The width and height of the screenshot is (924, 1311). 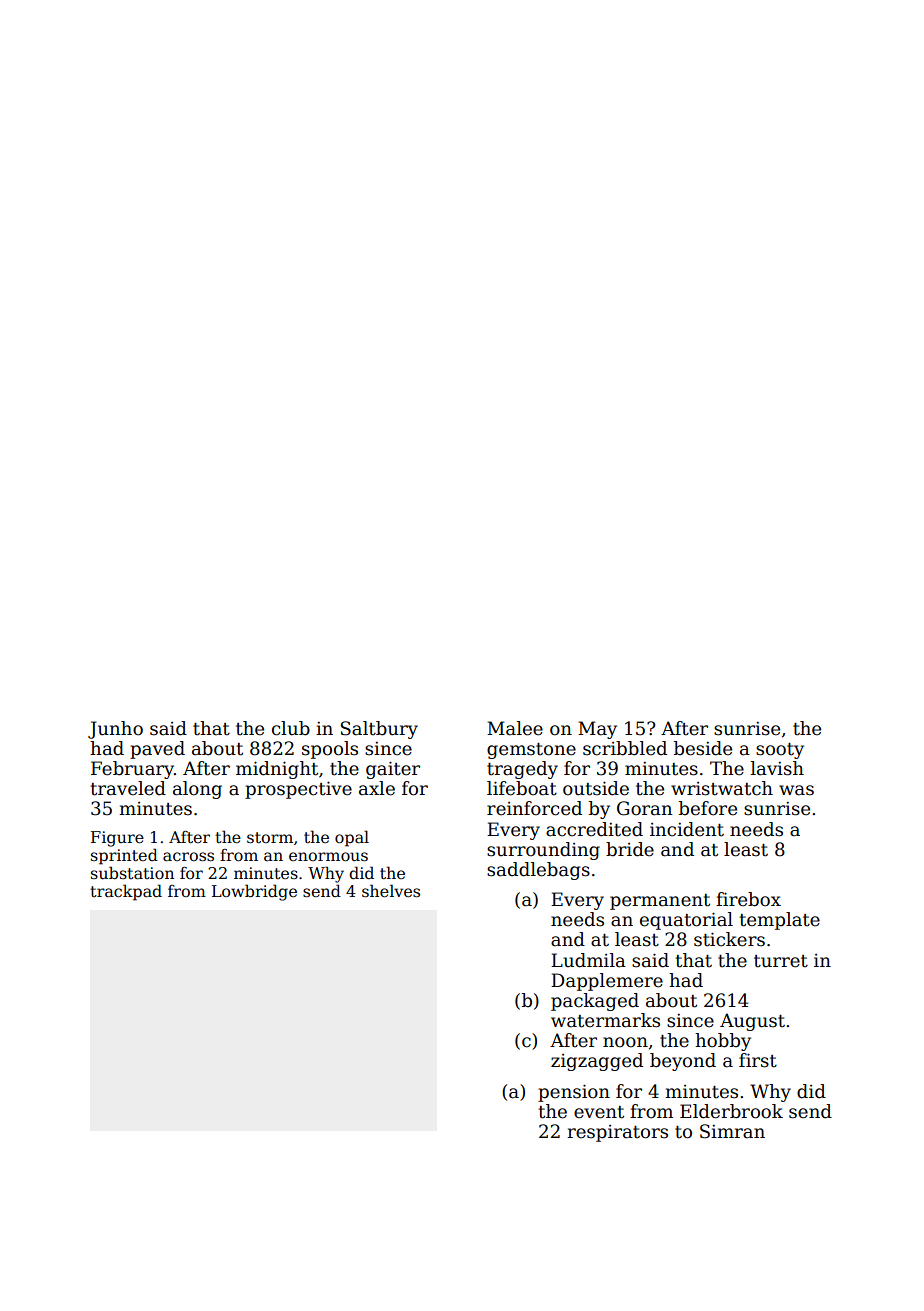 I want to click on lifeboat, so click(x=522, y=788).
